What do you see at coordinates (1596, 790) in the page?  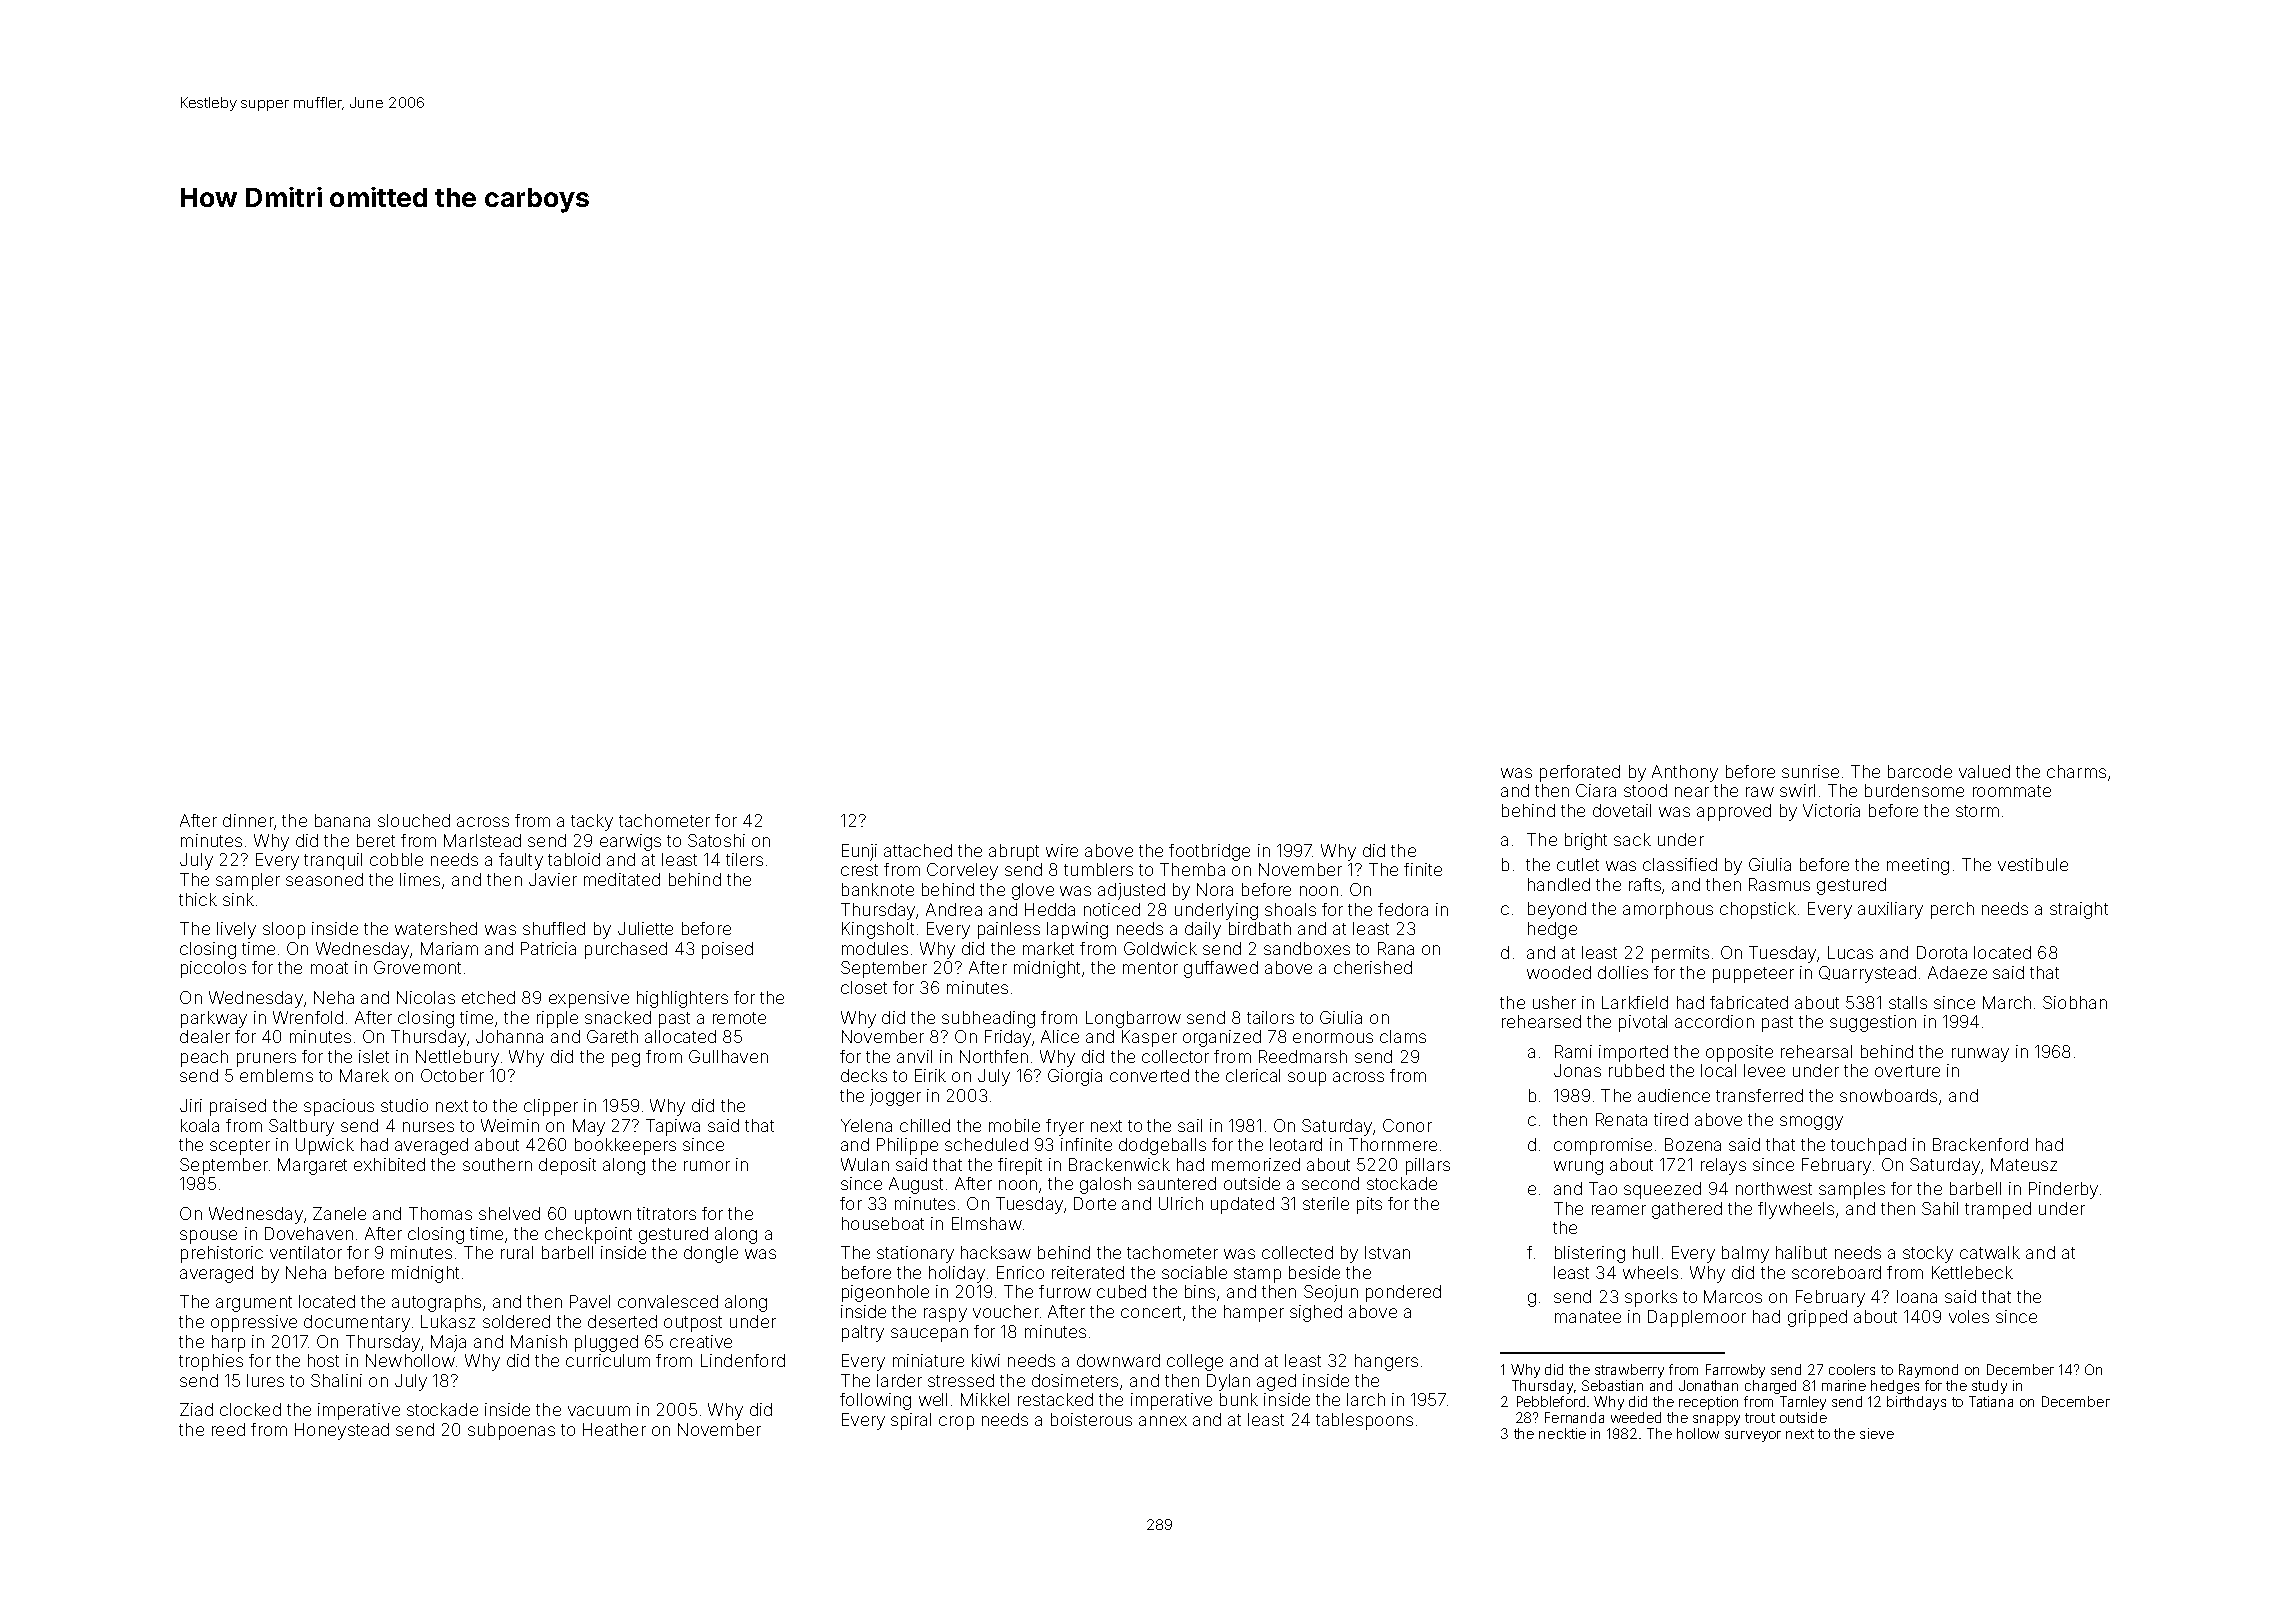 I see `Ciara` at bounding box center [1596, 790].
